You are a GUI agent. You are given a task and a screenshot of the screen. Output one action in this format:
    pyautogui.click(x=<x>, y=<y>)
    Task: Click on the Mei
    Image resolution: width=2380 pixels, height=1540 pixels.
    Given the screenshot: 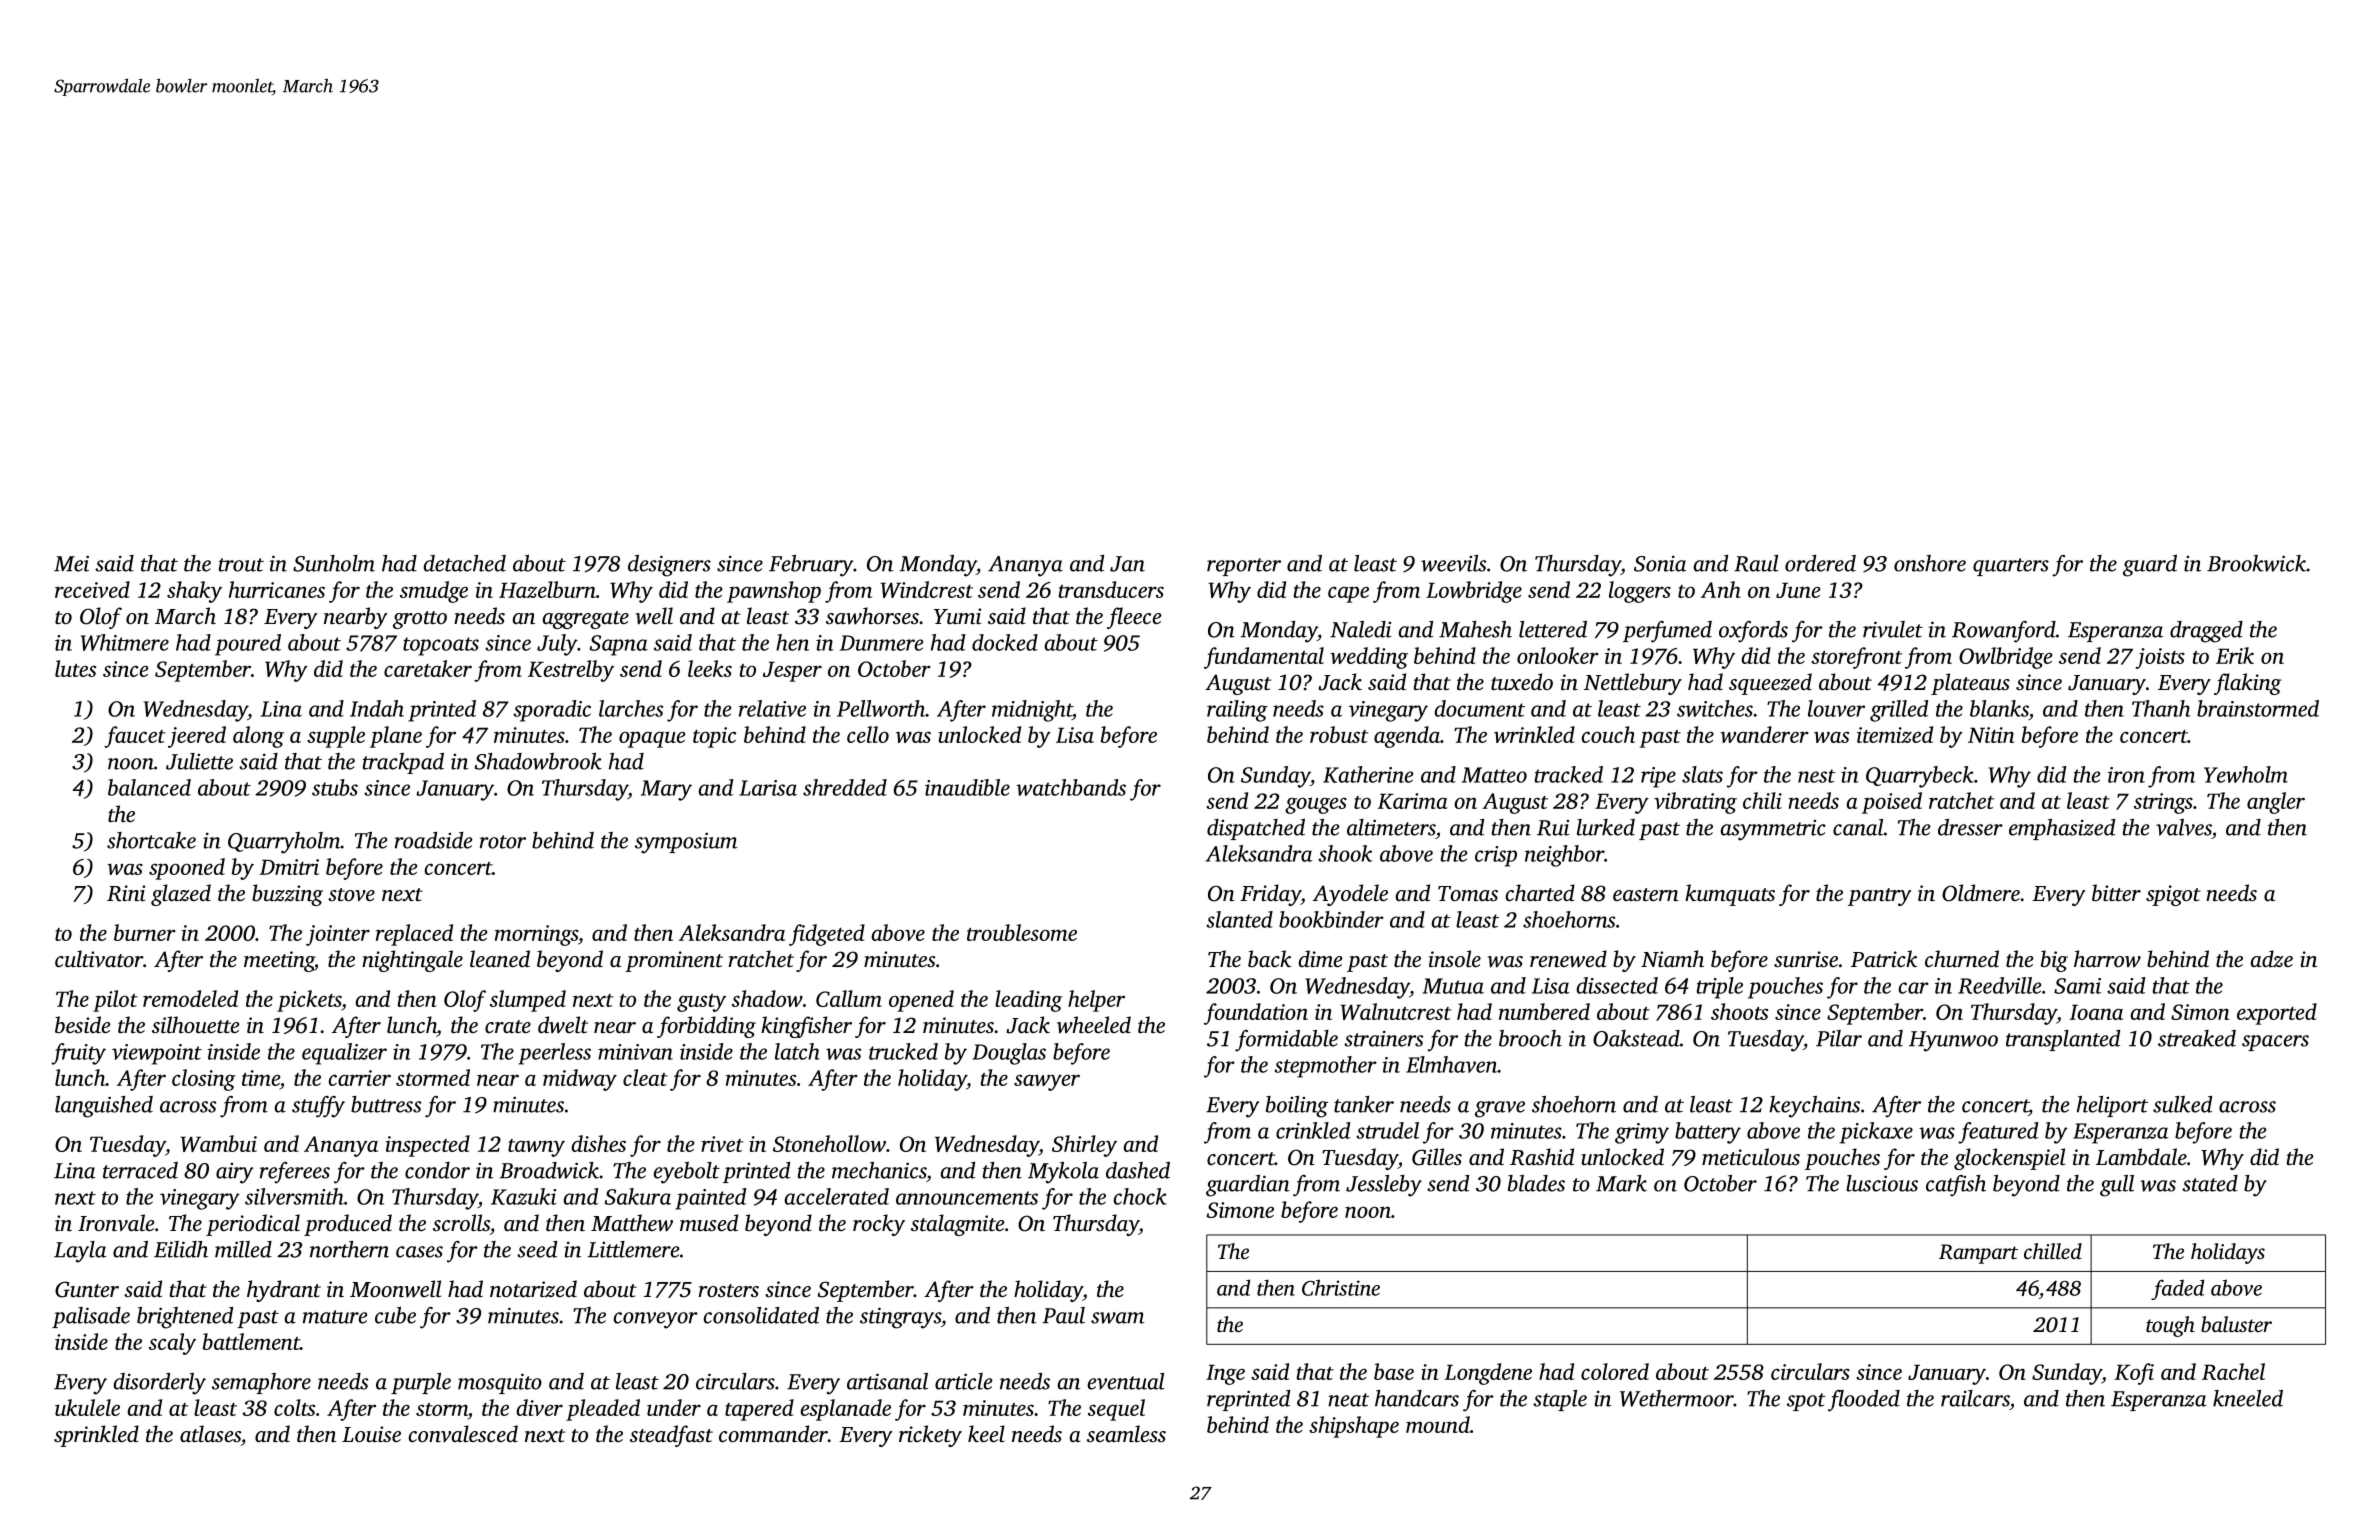 What is the action you would take?
    pyautogui.click(x=71, y=563)
